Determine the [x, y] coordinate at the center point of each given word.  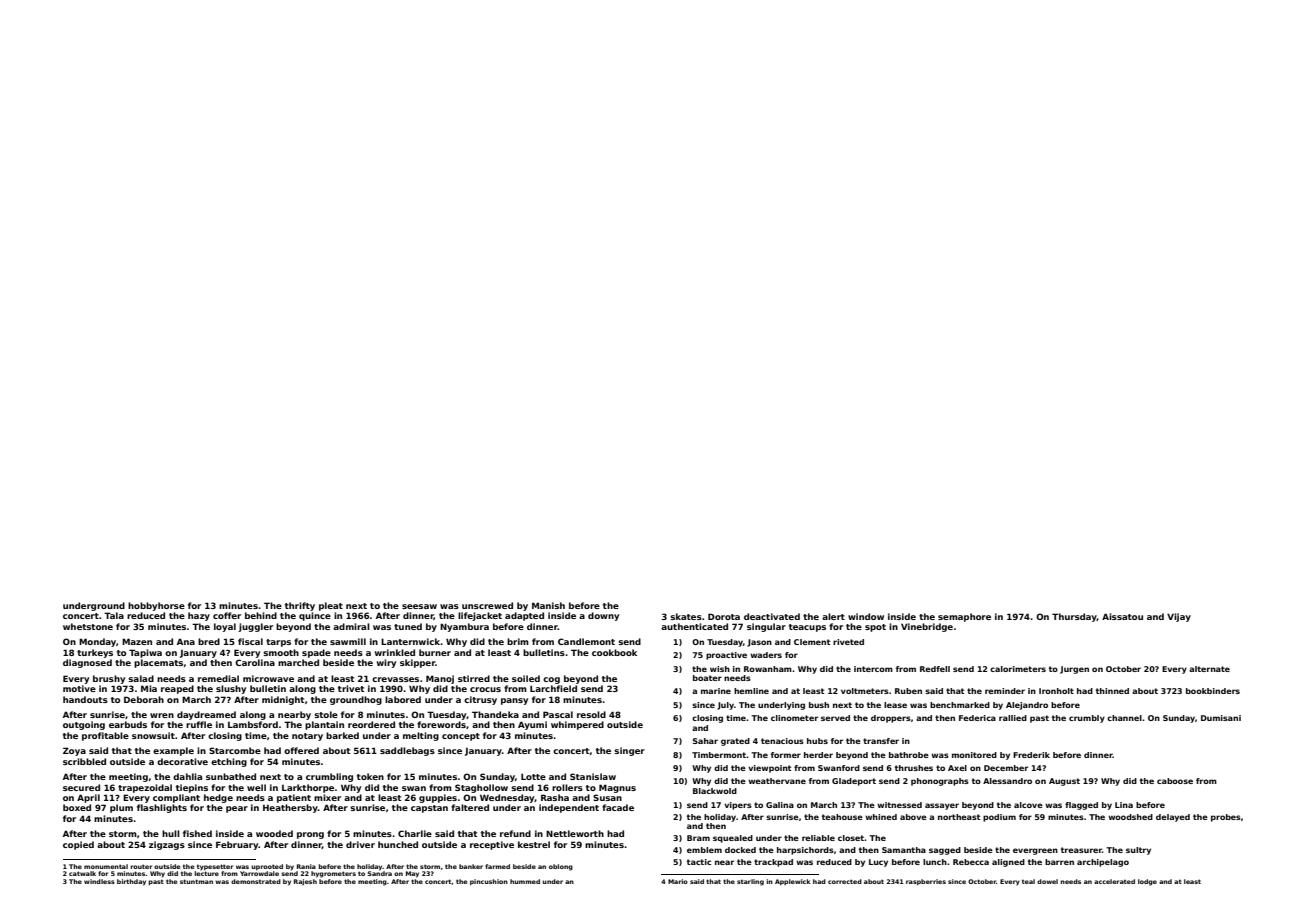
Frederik [1031, 755]
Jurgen [1074, 670]
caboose [1175, 781]
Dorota [724, 616]
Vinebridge [927, 627]
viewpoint [769, 769]
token [370, 776]
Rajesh [305, 882]
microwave [268, 678]
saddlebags [407, 751]
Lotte [533, 776]
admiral [351, 626]
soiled [526, 678]
